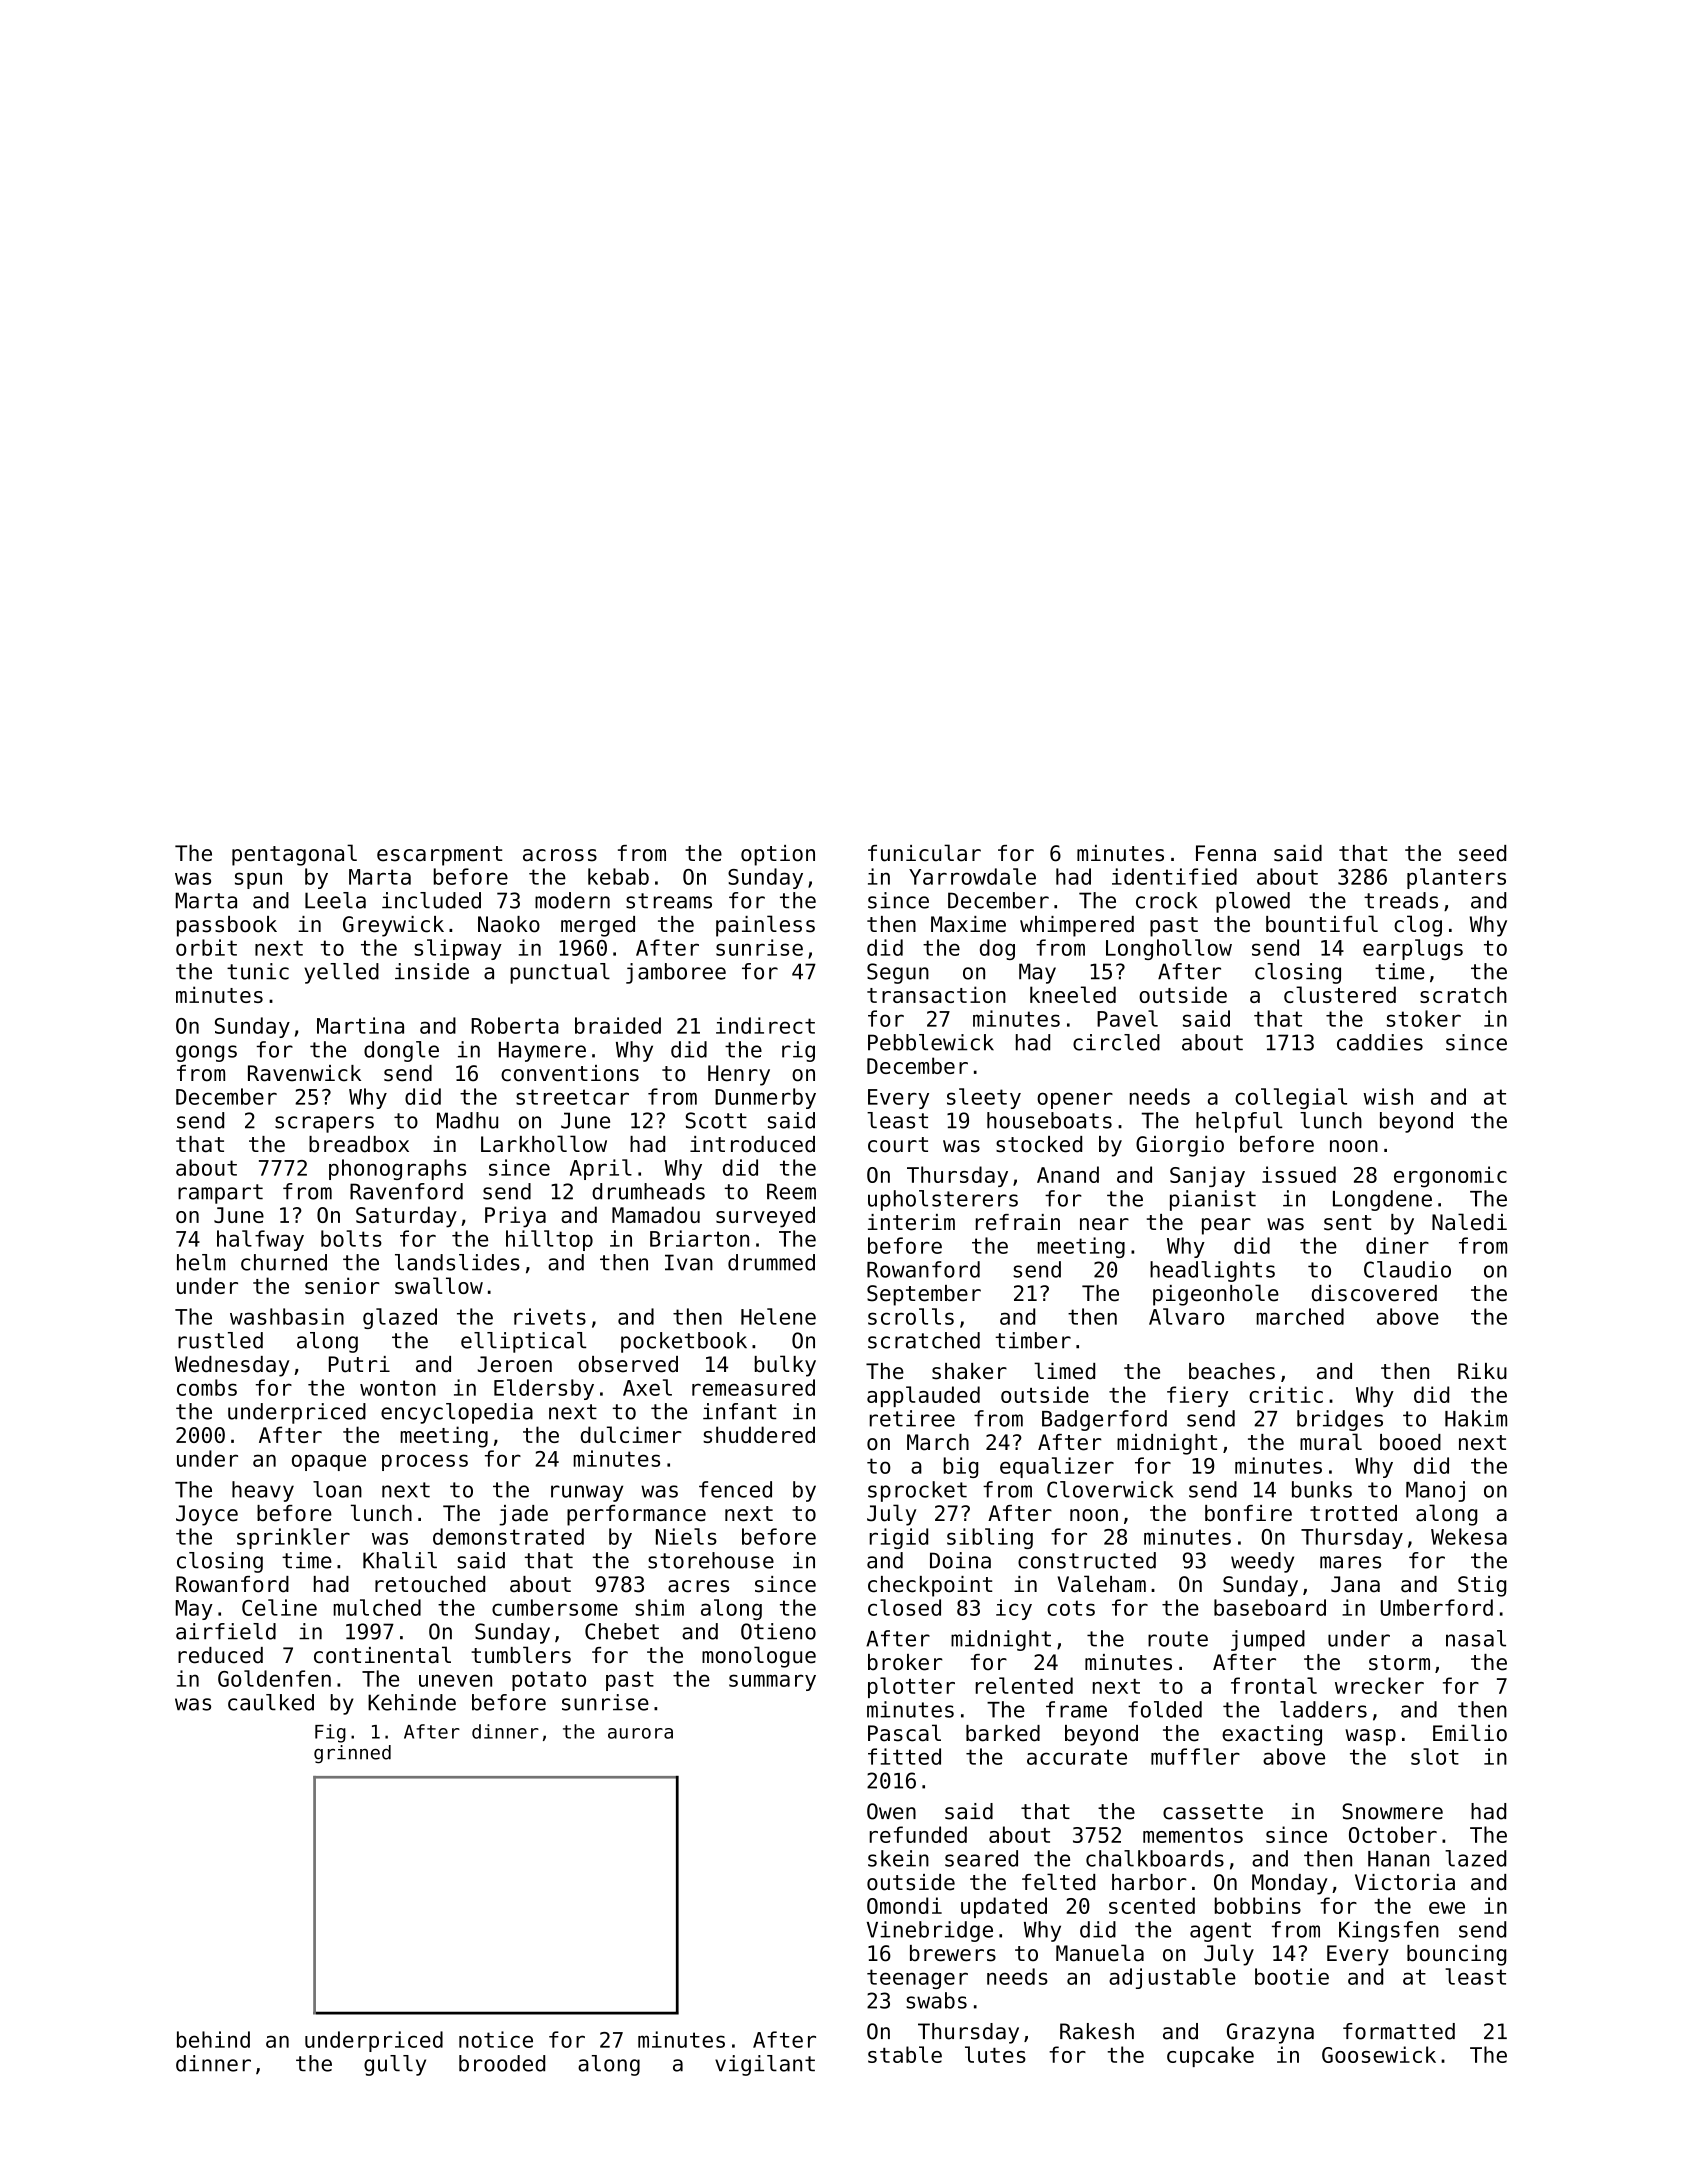 Image resolution: width=1683 pixels, height=2178 pixels. Describe the element at coordinates (496, 2039) in the document. I see `notice` at that location.
